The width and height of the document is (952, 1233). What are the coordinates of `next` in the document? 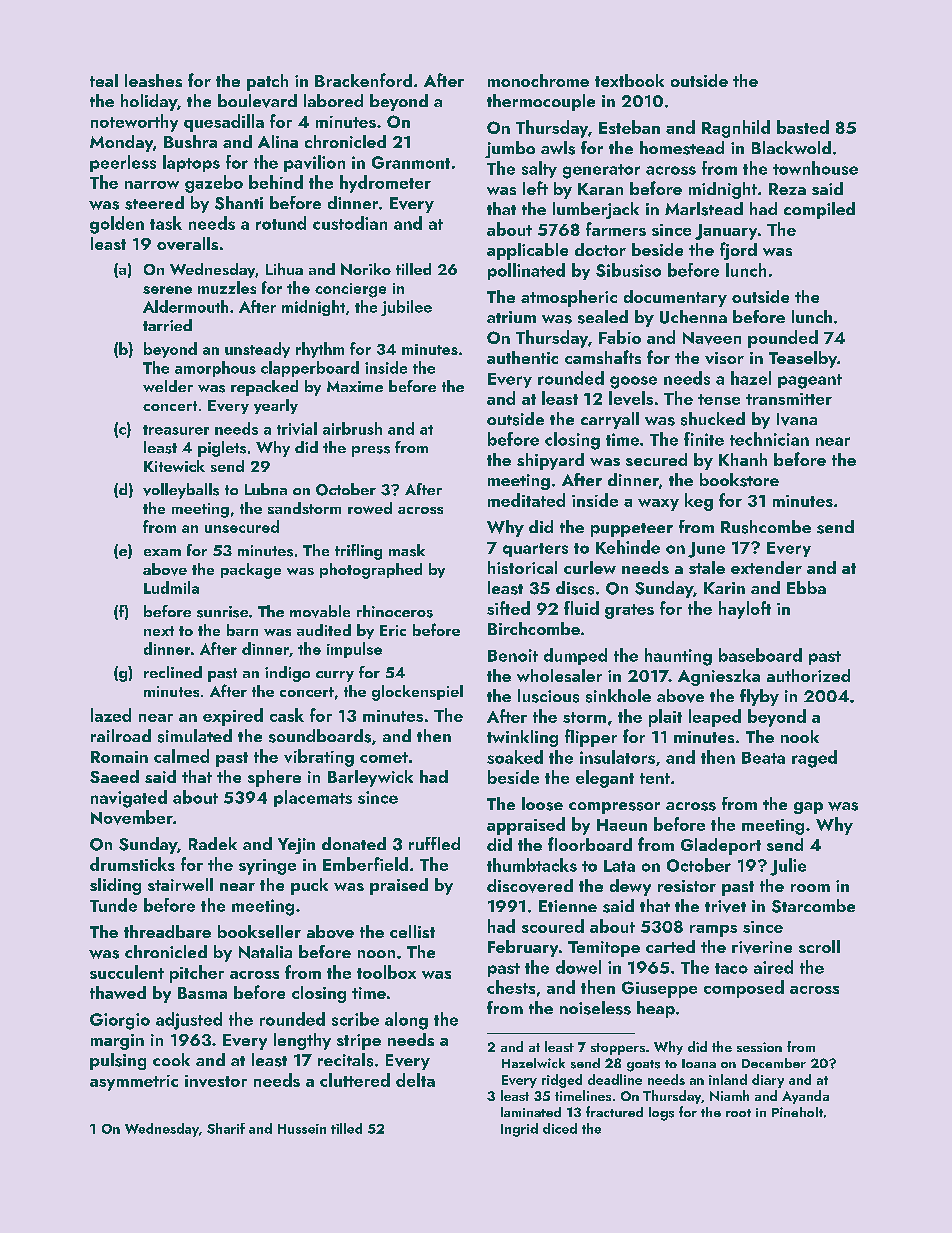 It's located at (159, 631).
